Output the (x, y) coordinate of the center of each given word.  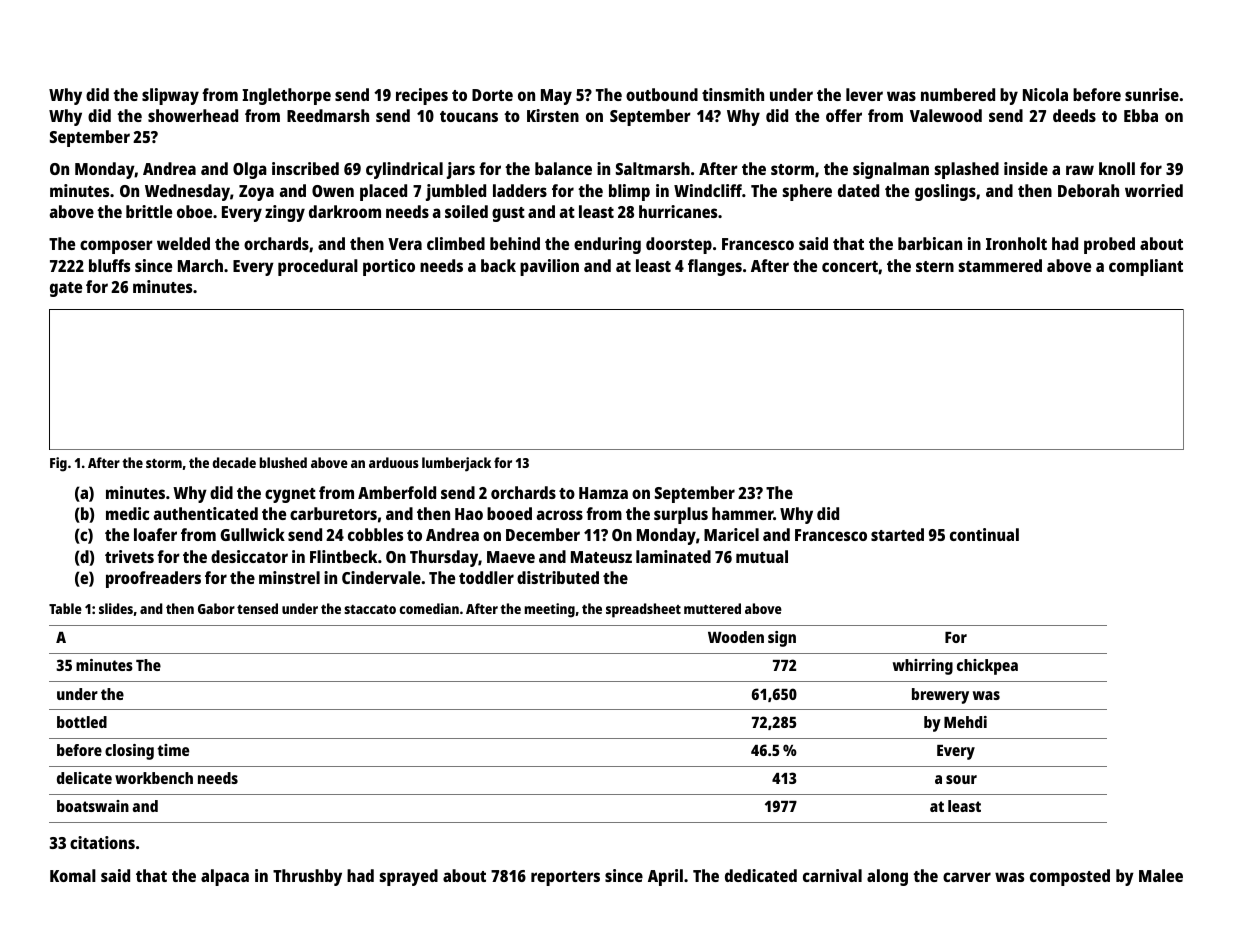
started (897, 534)
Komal (73, 875)
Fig (58, 464)
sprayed (409, 877)
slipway (170, 96)
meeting (550, 610)
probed (1109, 245)
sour (961, 779)
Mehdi (965, 722)
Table (65, 608)
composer (116, 247)
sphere (807, 192)
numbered (958, 94)
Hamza (603, 493)
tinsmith (733, 94)
